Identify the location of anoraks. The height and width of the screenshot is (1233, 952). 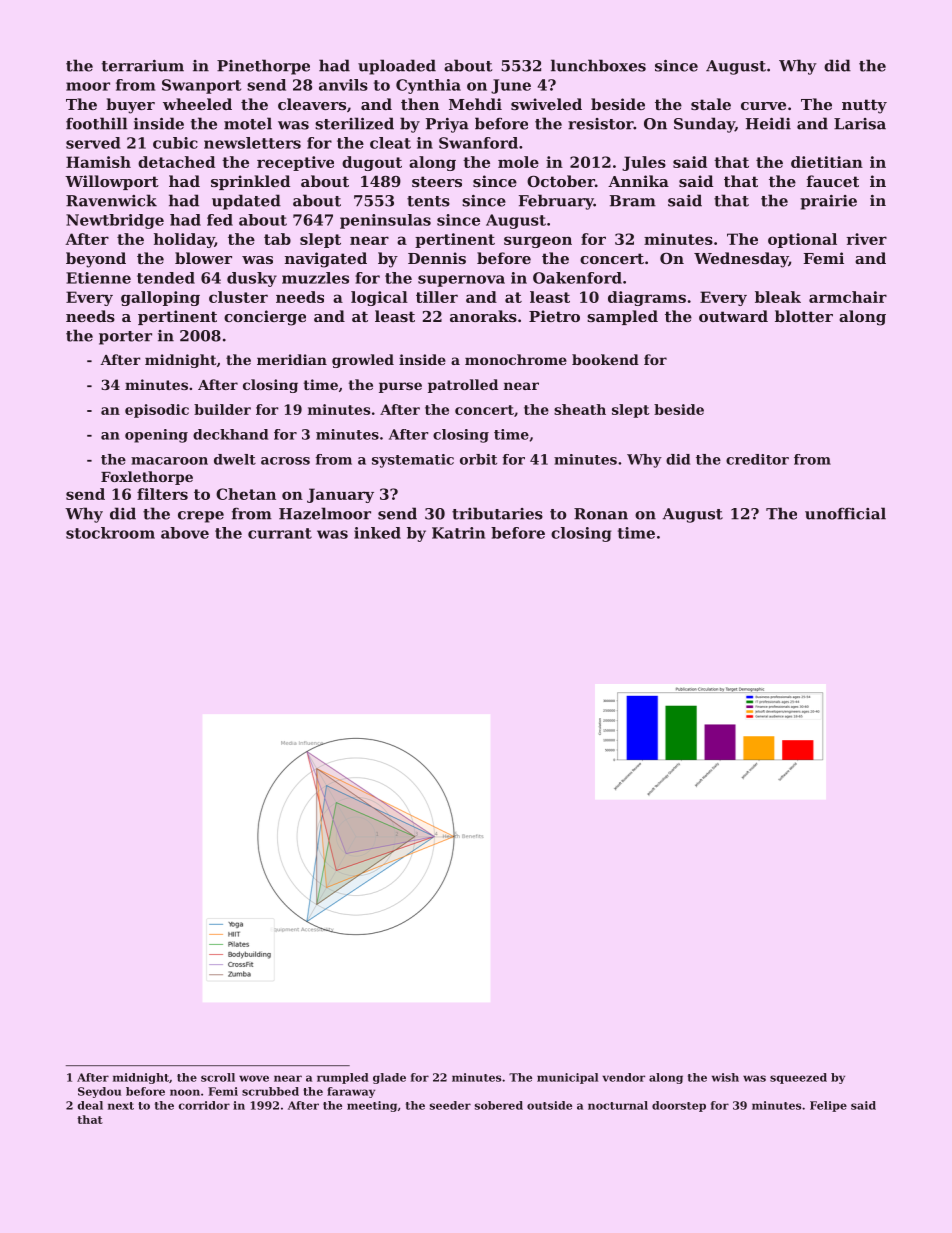
(483, 316).
